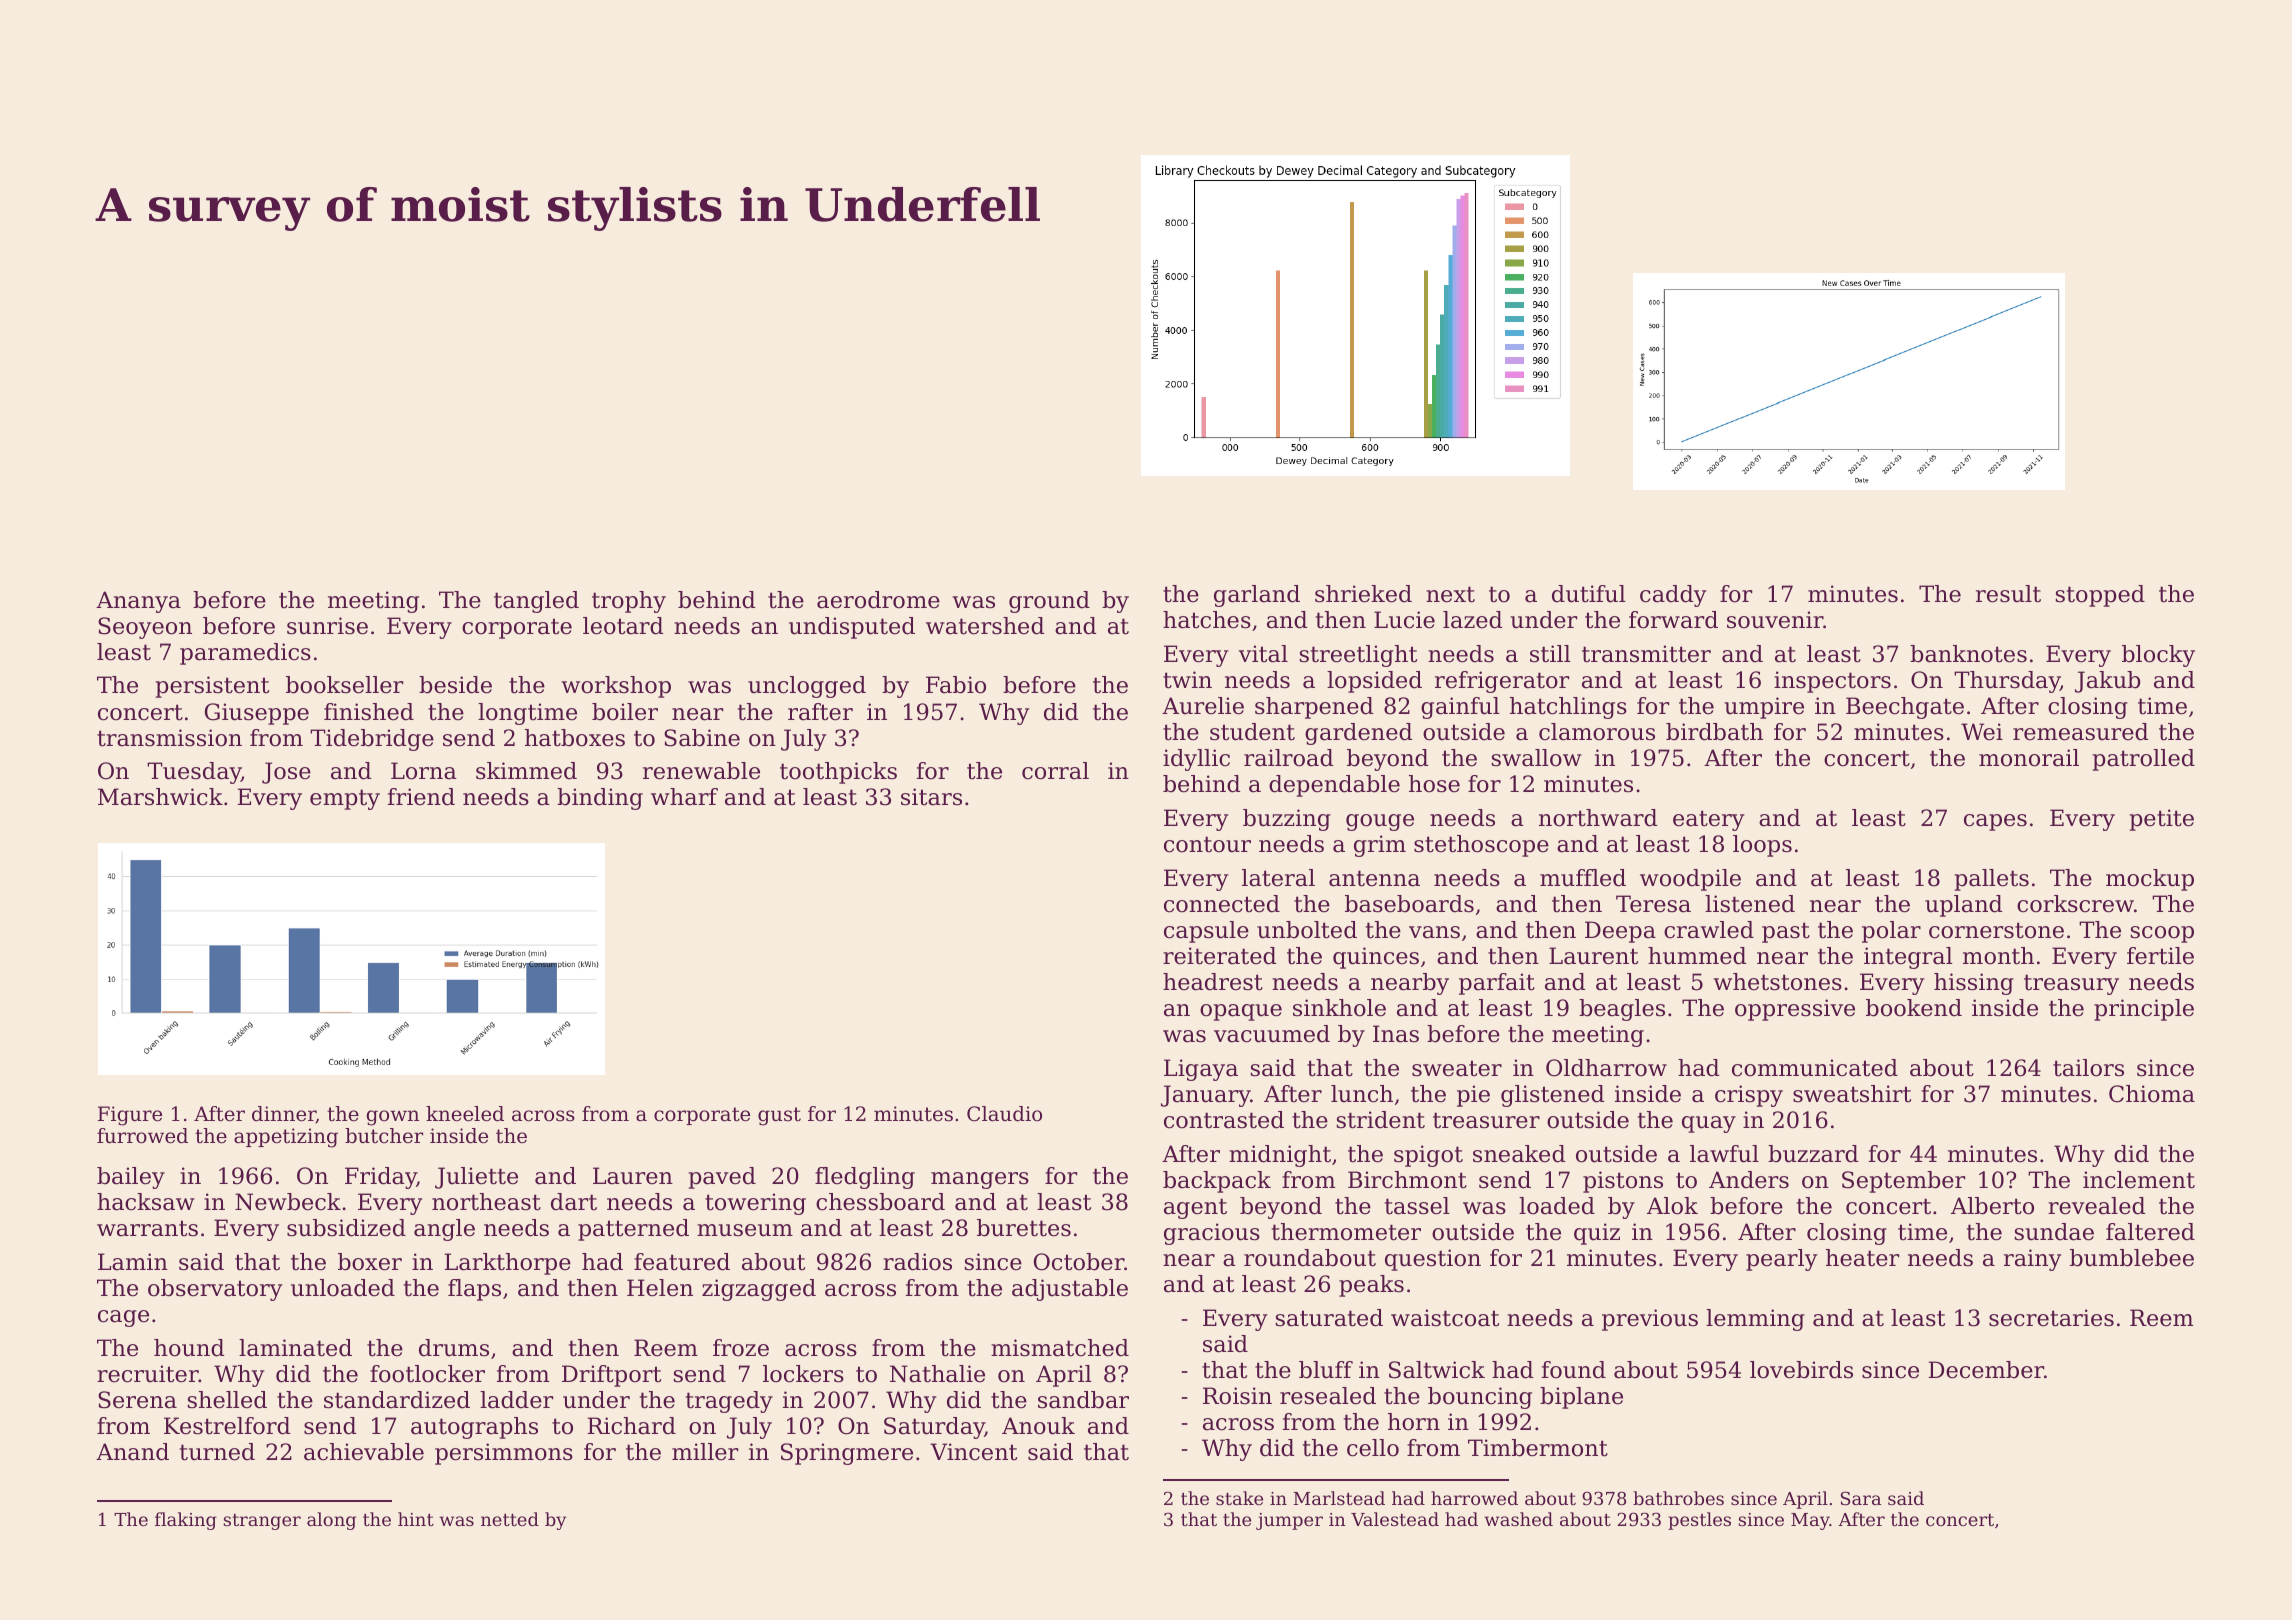 The height and width of the document is (1620, 2292). Describe the element at coordinates (2150, 880) in the document. I see `mockup` at that location.
